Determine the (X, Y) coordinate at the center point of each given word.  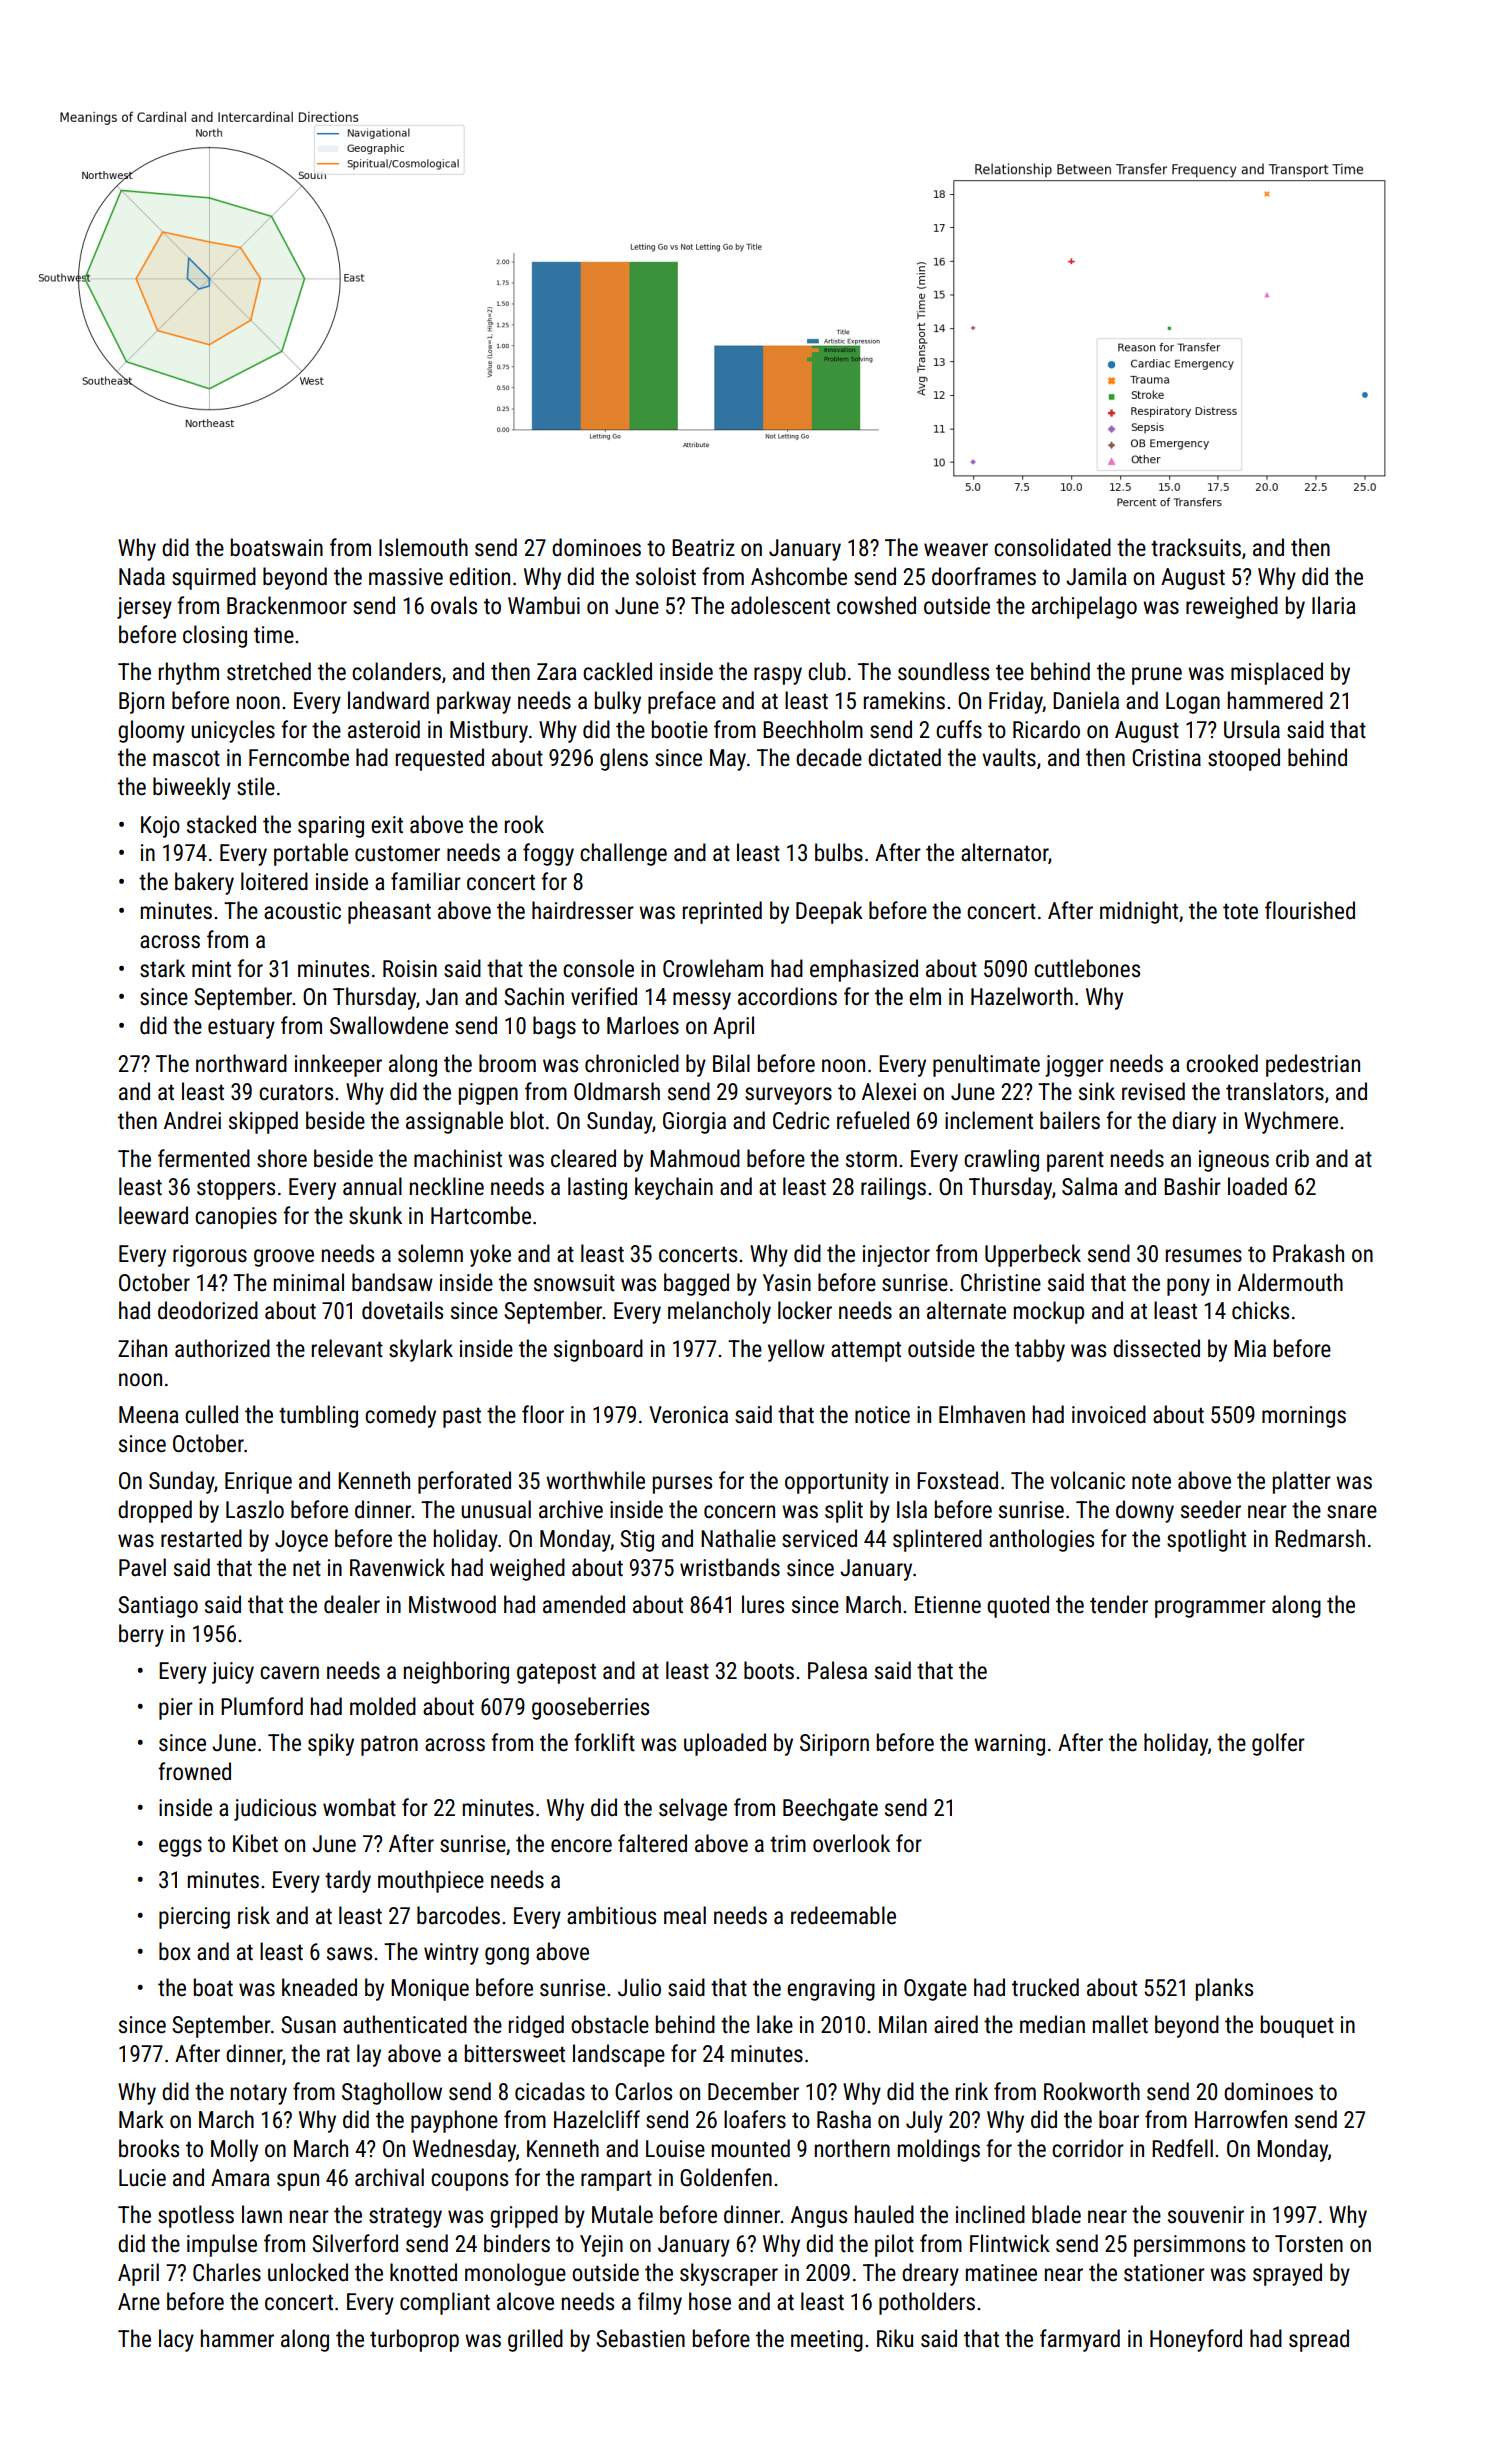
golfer (1278, 1744)
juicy (233, 1673)
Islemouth (423, 547)
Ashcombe (799, 576)
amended (584, 1604)
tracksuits (1196, 547)
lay (369, 2055)
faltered (652, 1843)
